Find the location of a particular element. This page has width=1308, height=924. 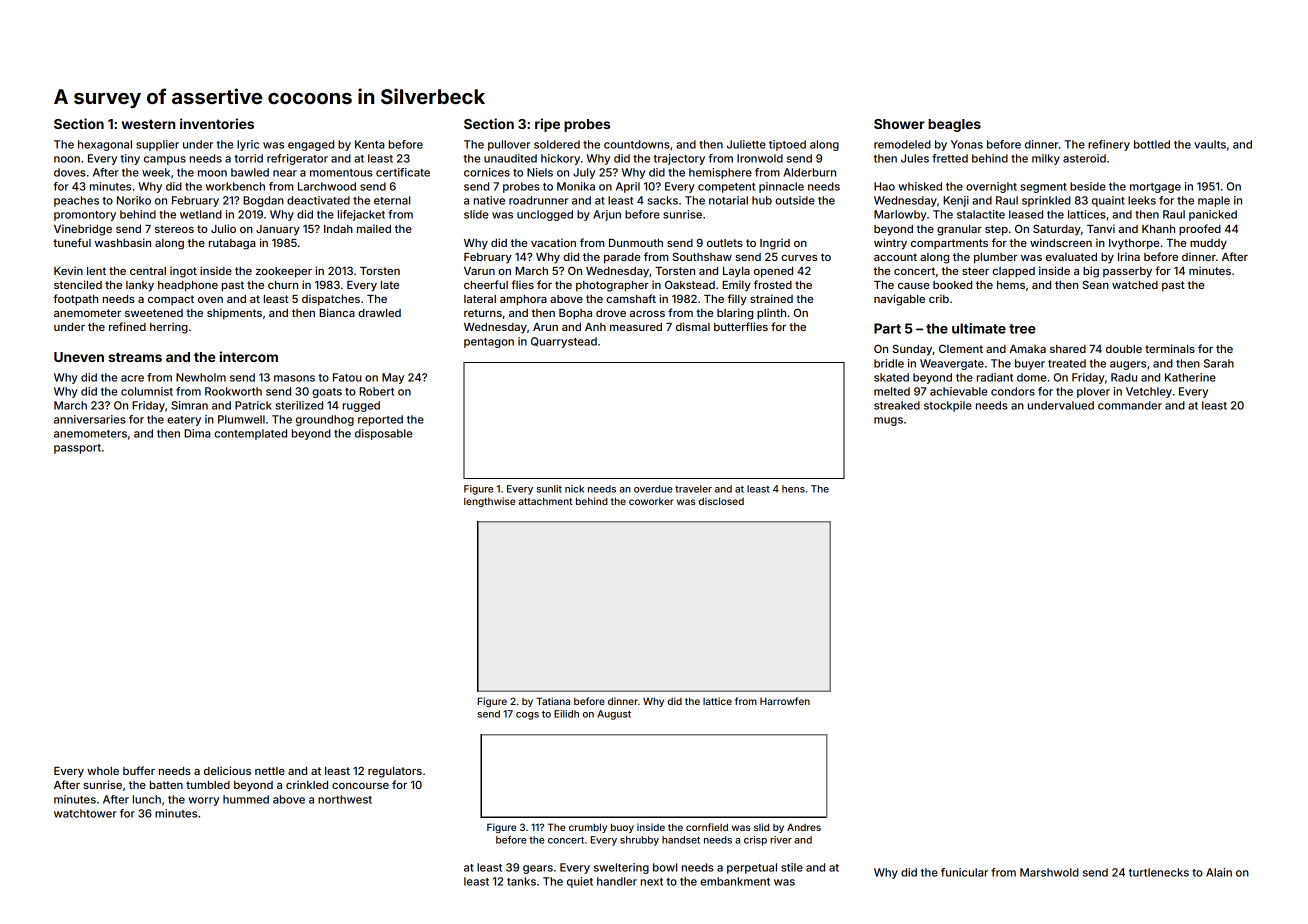

stockpile is located at coordinates (948, 406).
